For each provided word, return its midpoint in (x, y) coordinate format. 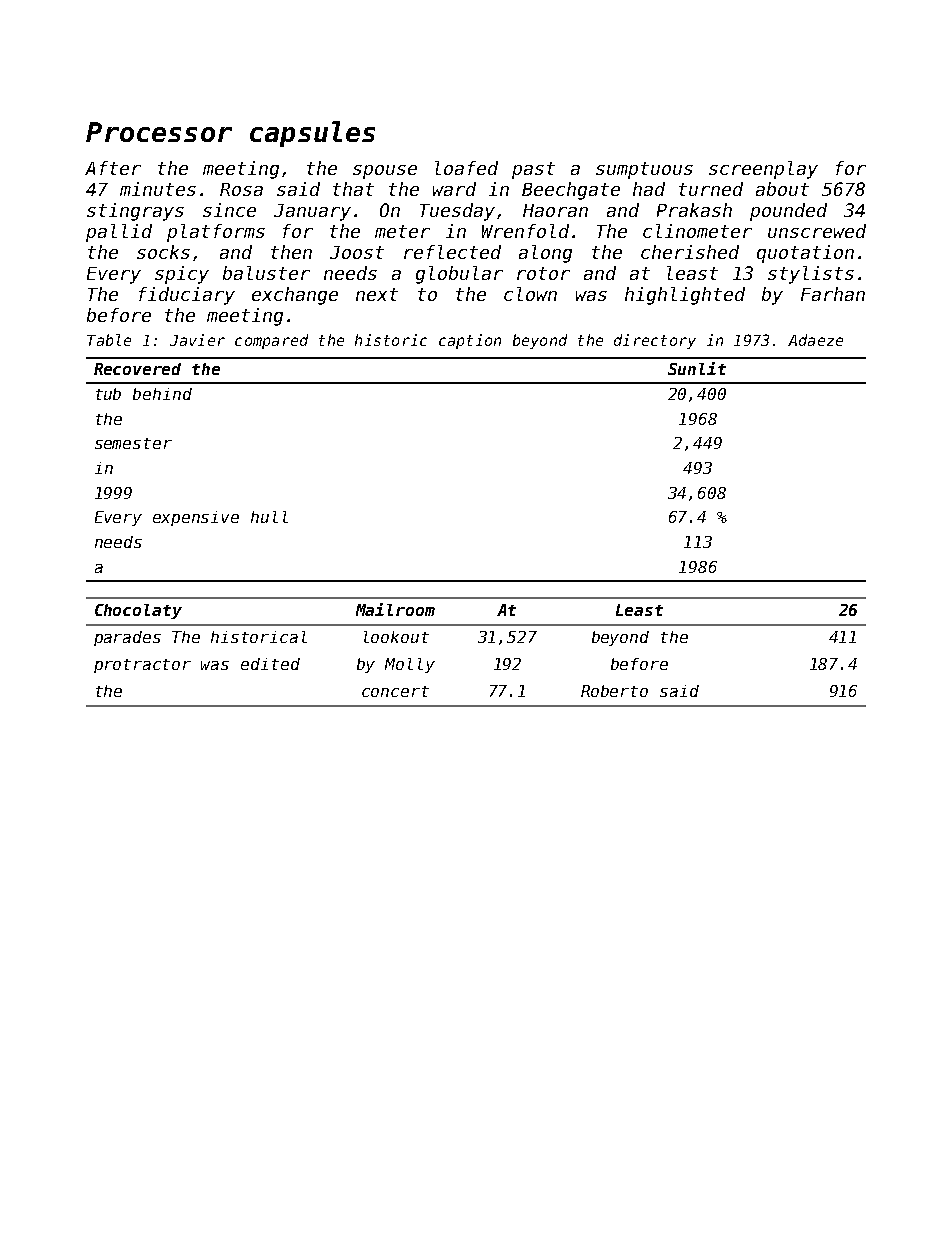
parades (127, 638)
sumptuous (644, 170)
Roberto (614, 691)
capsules (312, 134)
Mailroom (395, 609)
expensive (196, 518)
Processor (159, 132)
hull (269, 517)
